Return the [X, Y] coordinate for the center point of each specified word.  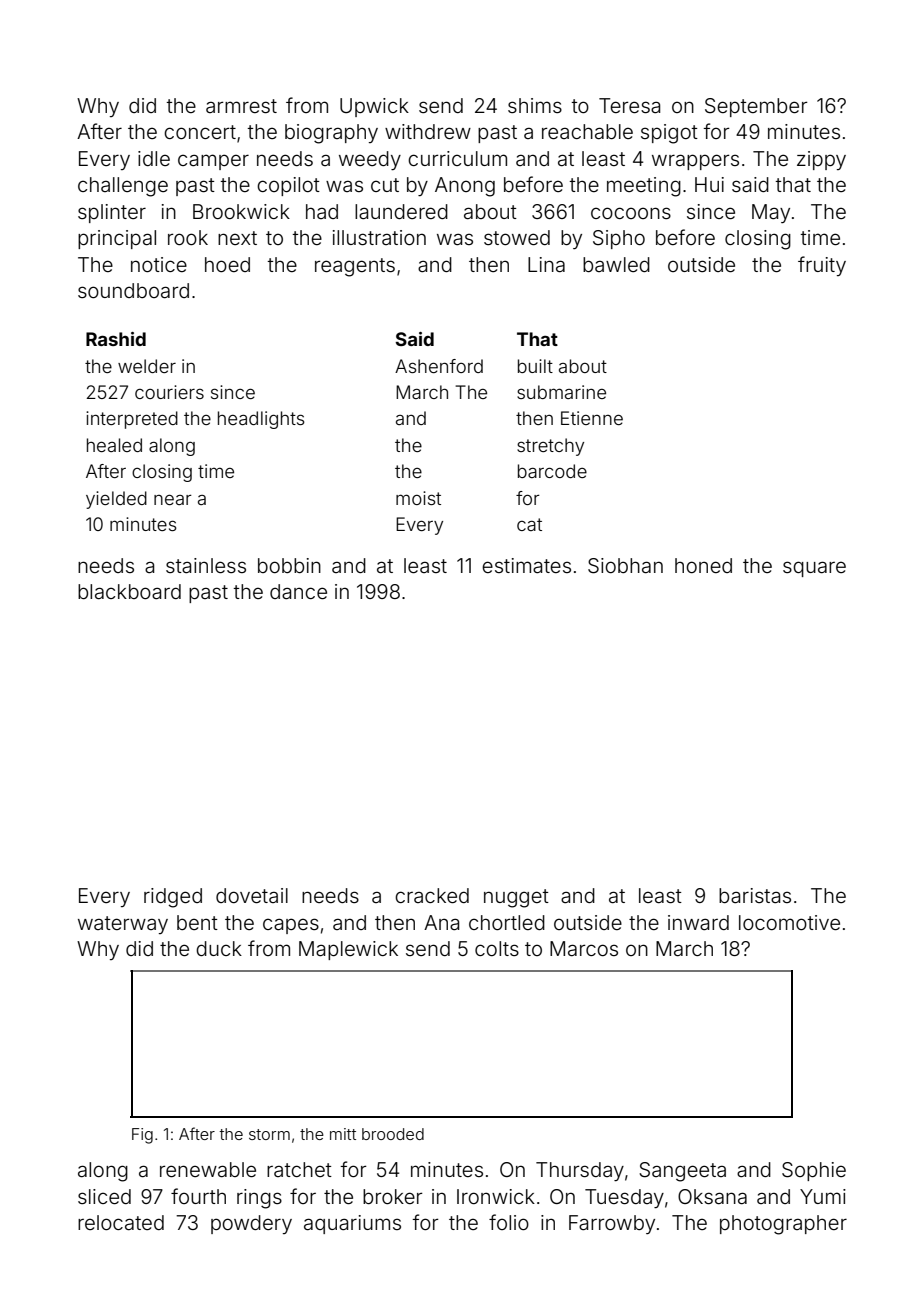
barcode [552, 471]
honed [703, 565]
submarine [561, 392]
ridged [173, 898]
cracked [432, 895]
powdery [251, 1224]
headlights [261, 420]
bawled [616, 264]
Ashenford [439, 366]
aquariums [352, 1224]
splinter [112, 213]
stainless [206, 565]
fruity [822, 266]
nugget [516, 898]
